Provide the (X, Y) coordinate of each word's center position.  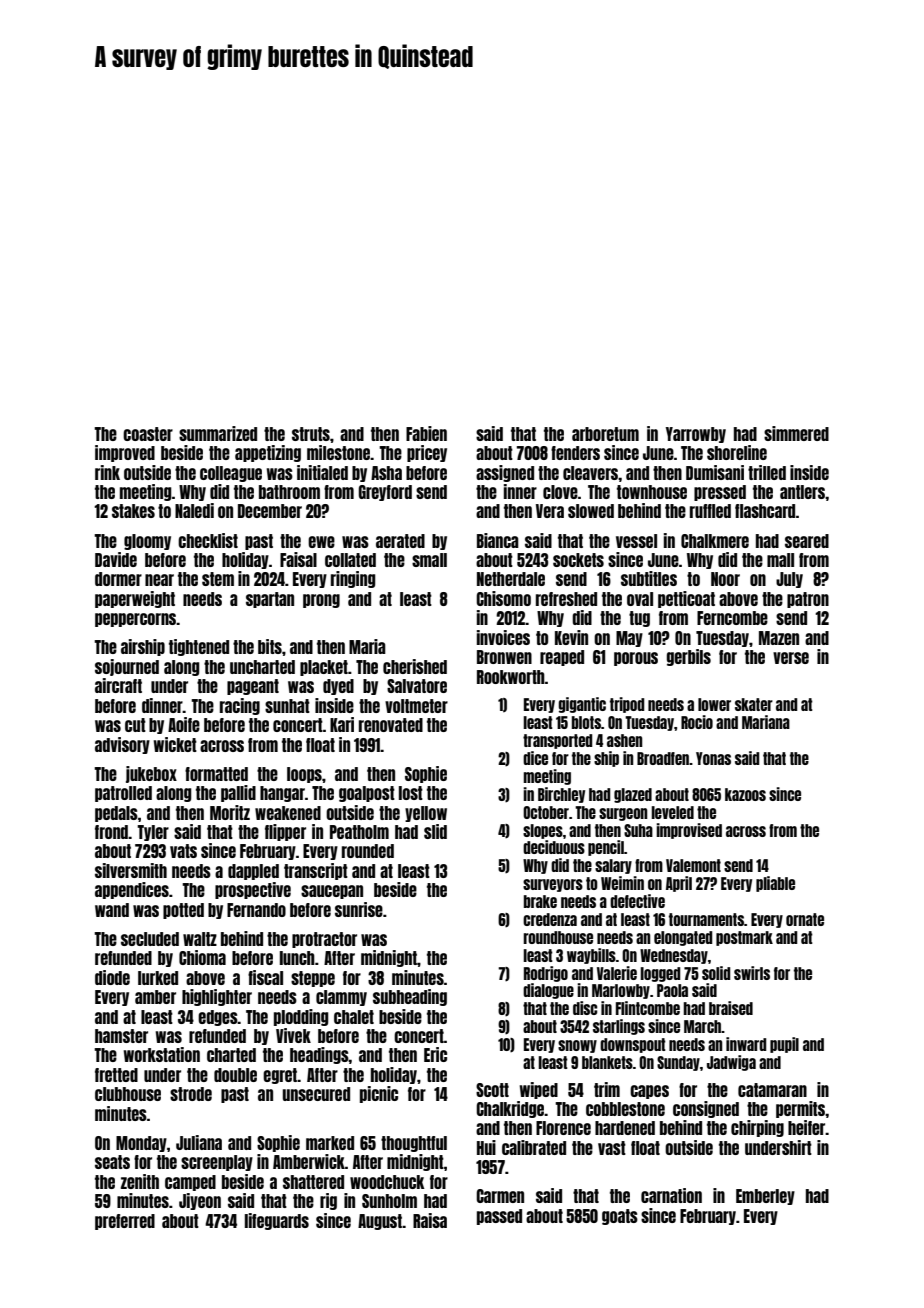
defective (637, 901)
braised (731, 1008)
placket (324, 668)
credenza (550, 919)
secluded (150, 939)
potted (183, 911)
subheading (410, 997)
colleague (231, 474)
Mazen (779, 638)
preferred (125, 1222)
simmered (796, 433)
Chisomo (503, 598)
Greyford (385, 493)
